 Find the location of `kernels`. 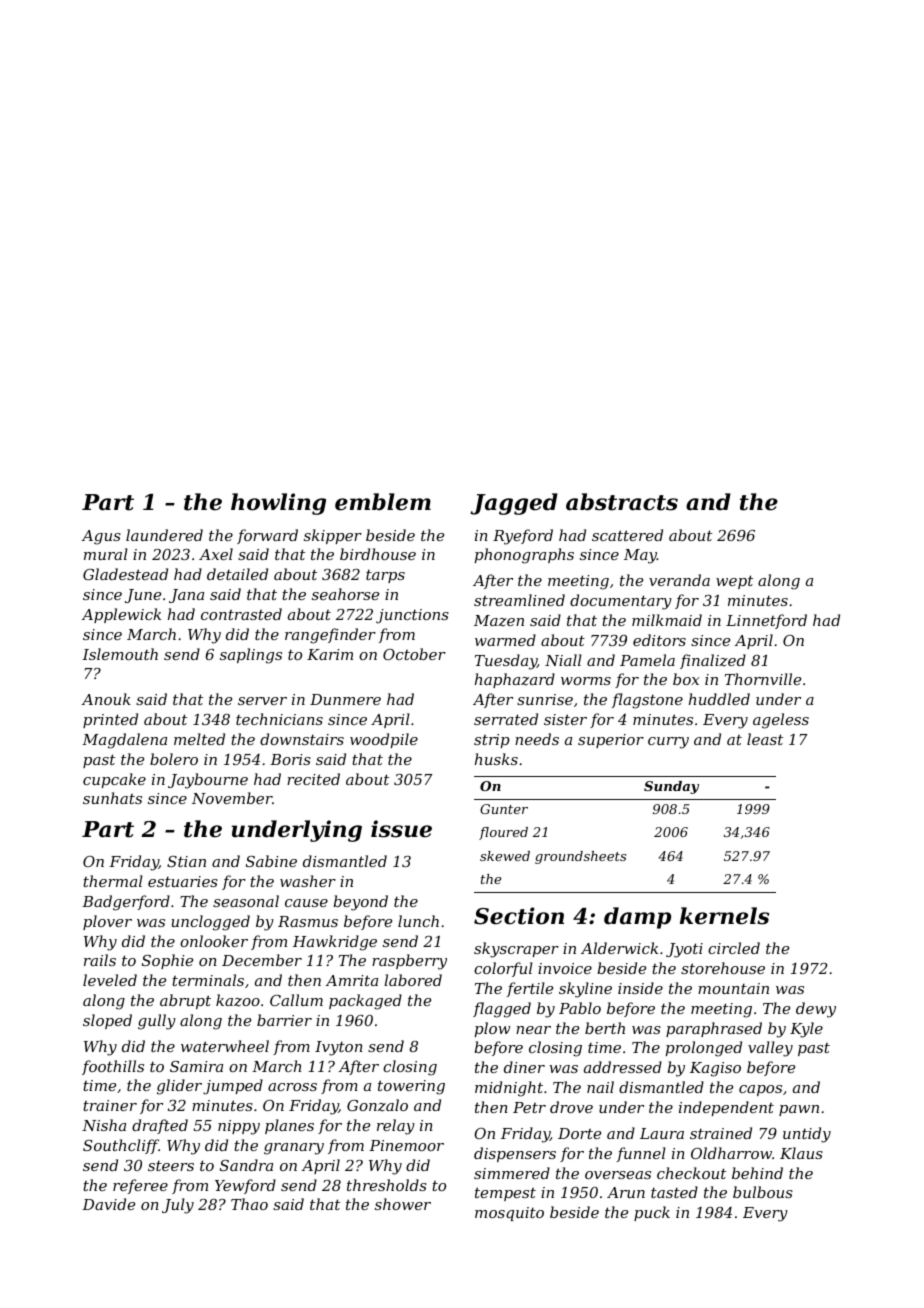

kernels is located at coordinates (724, 916).
